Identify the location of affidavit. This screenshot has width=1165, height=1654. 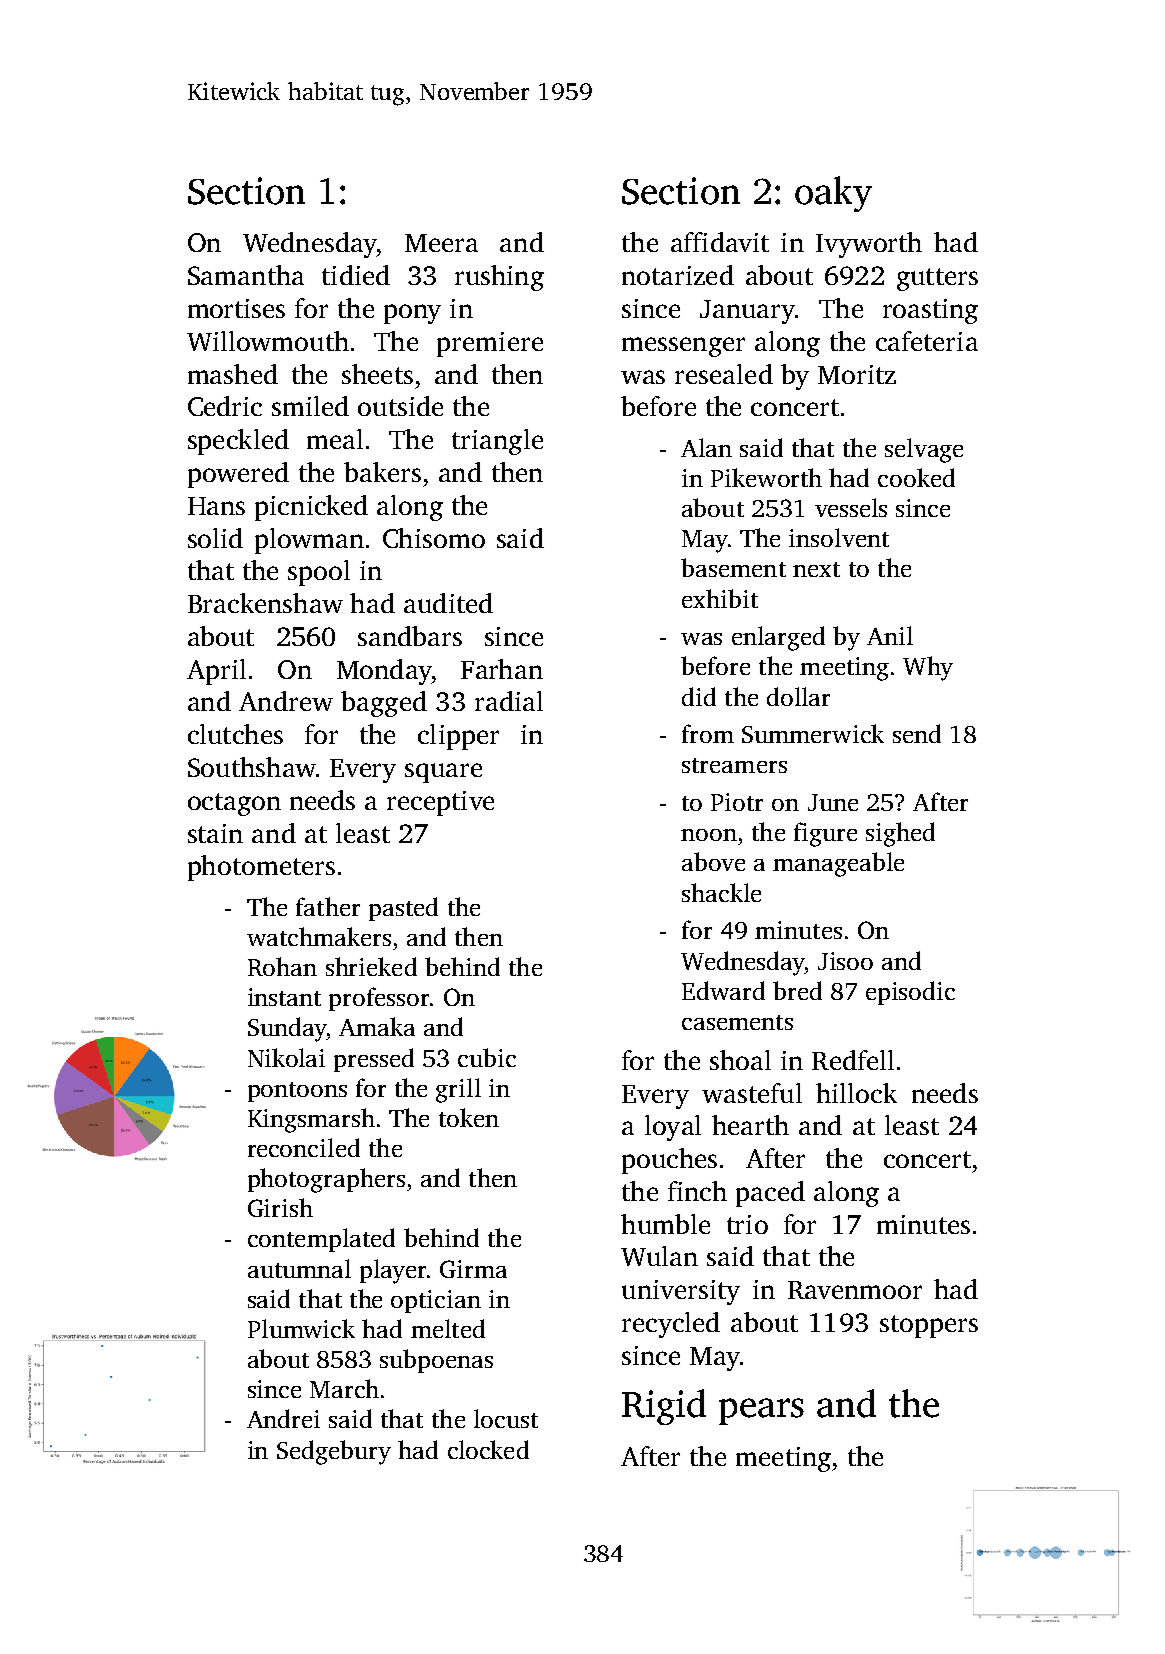
(720, 242).
